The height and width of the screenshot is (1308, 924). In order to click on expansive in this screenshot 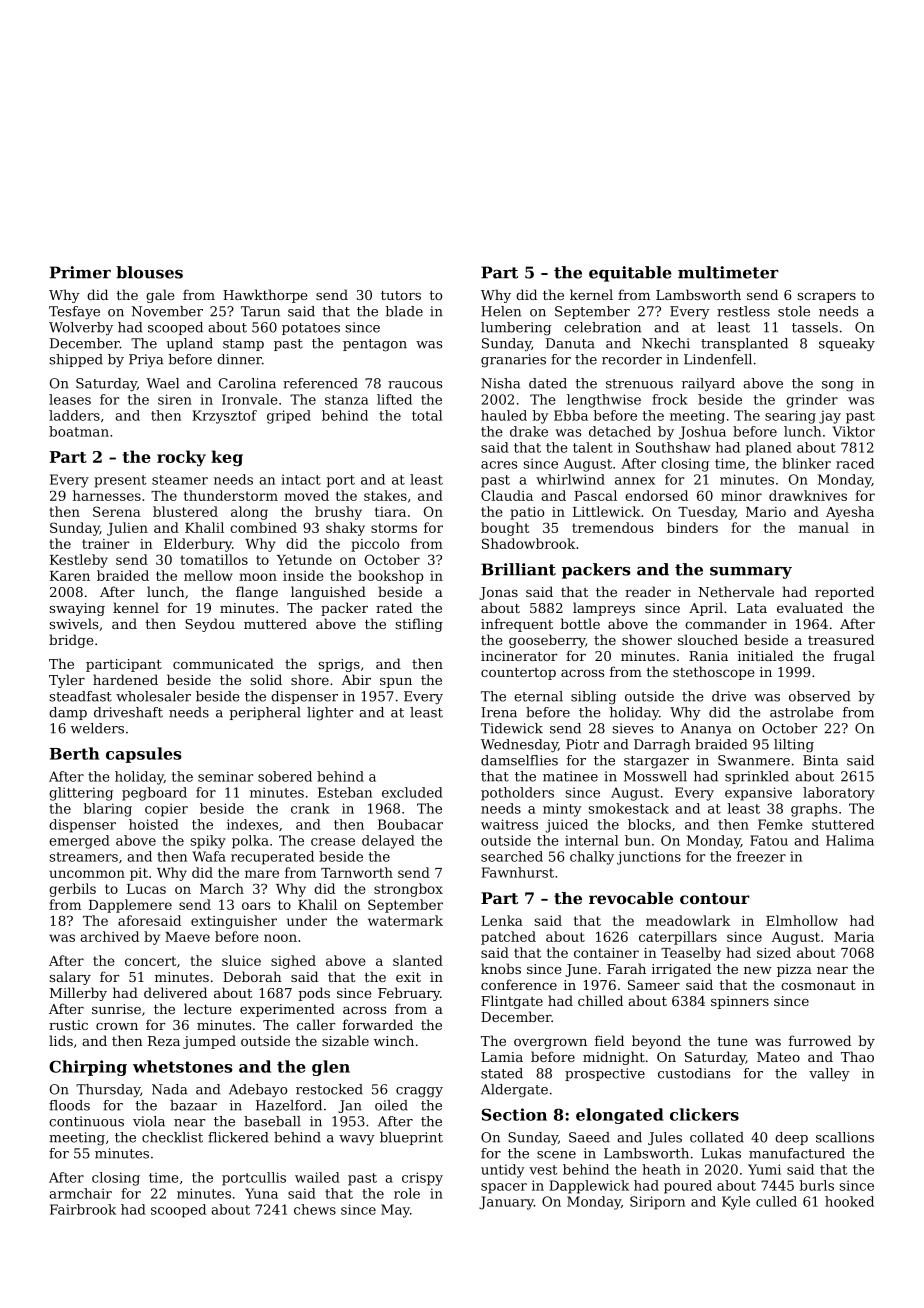, I will do `click(758, 794)`.
